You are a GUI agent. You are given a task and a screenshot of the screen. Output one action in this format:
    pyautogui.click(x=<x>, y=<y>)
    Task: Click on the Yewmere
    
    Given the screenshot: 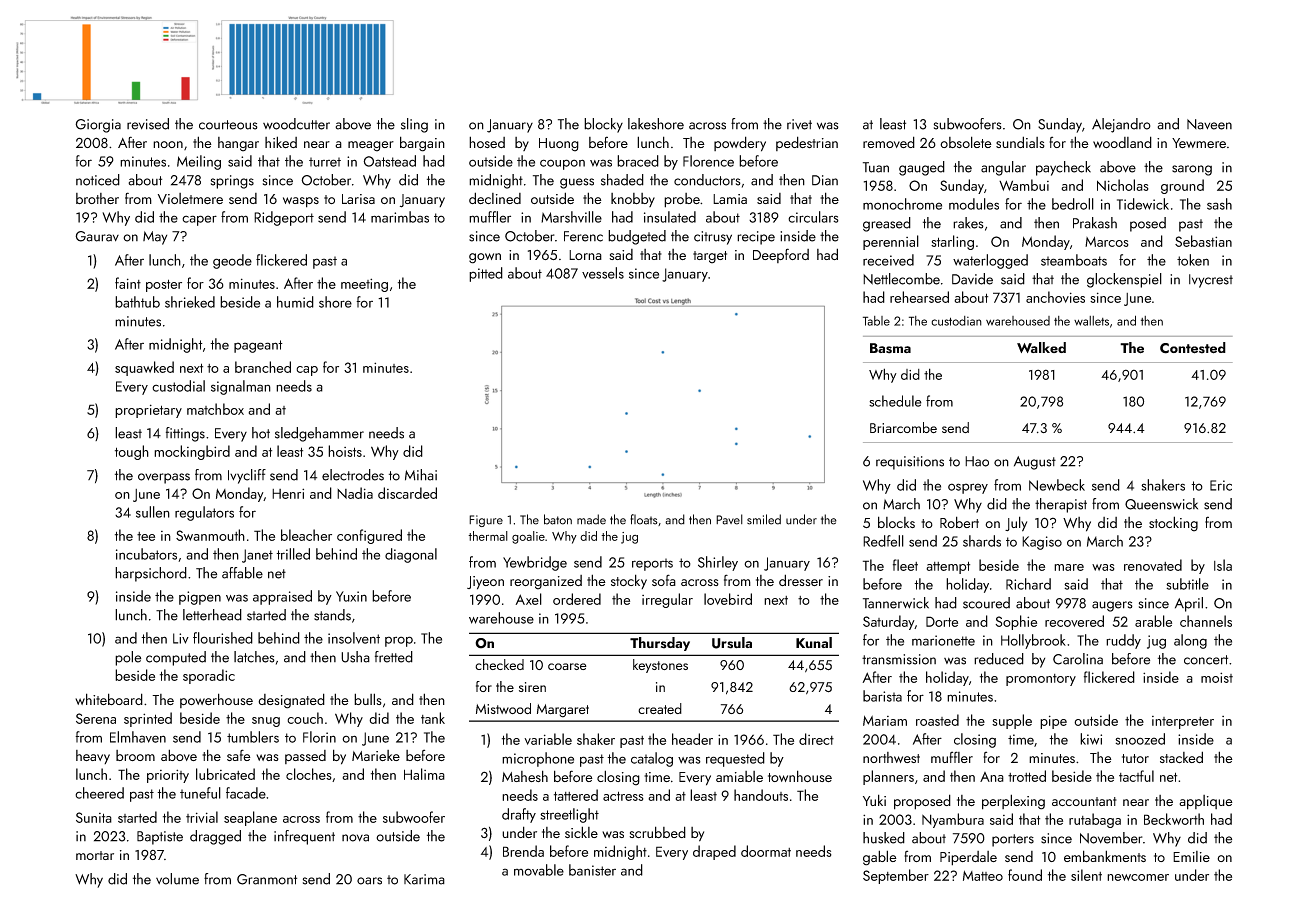 What is the action you would take?
    pyautogui.click(x=1199, y=143)
